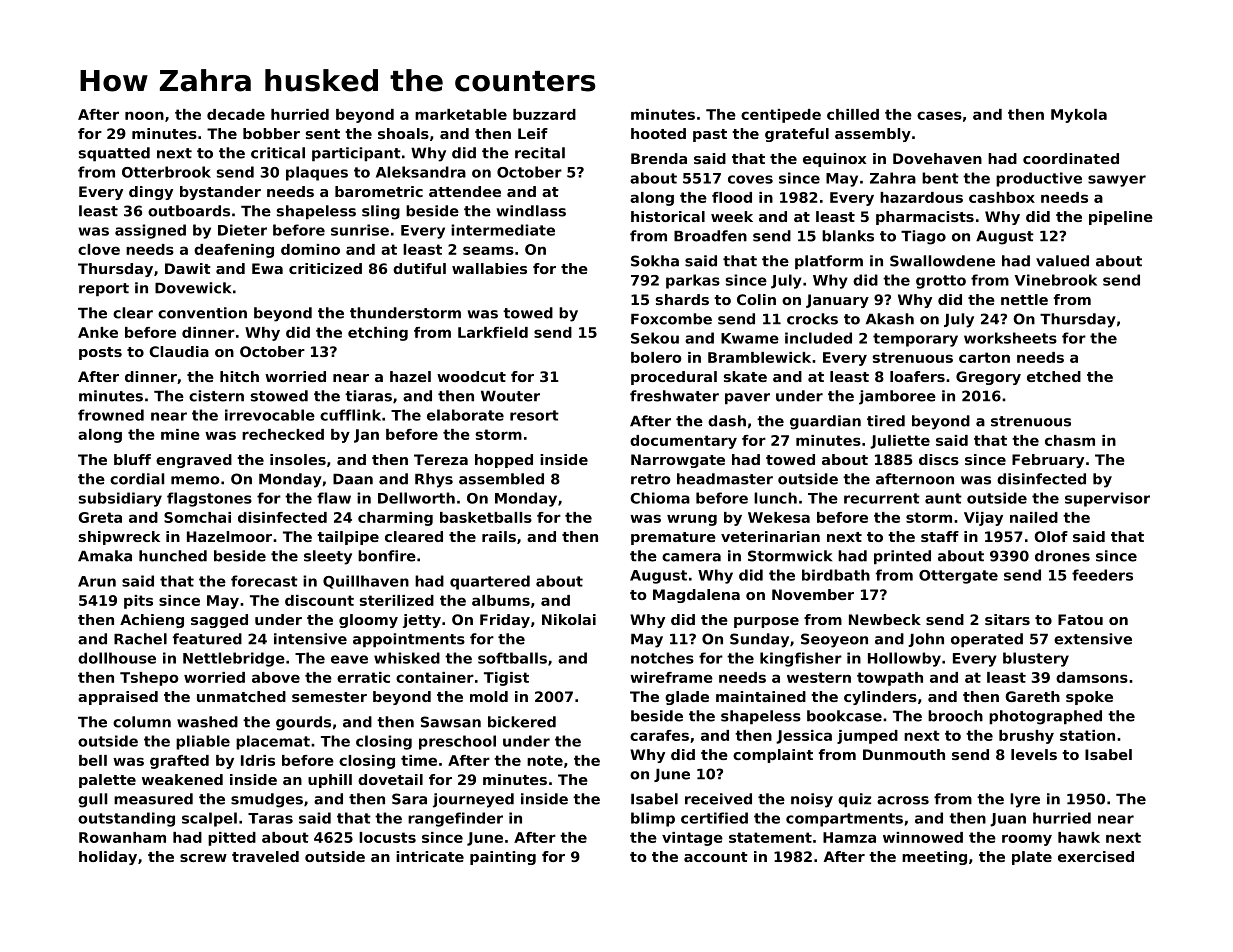  Describe the element at coordinates (179, 762) in the screenshot. I see `grafted` at that location.
